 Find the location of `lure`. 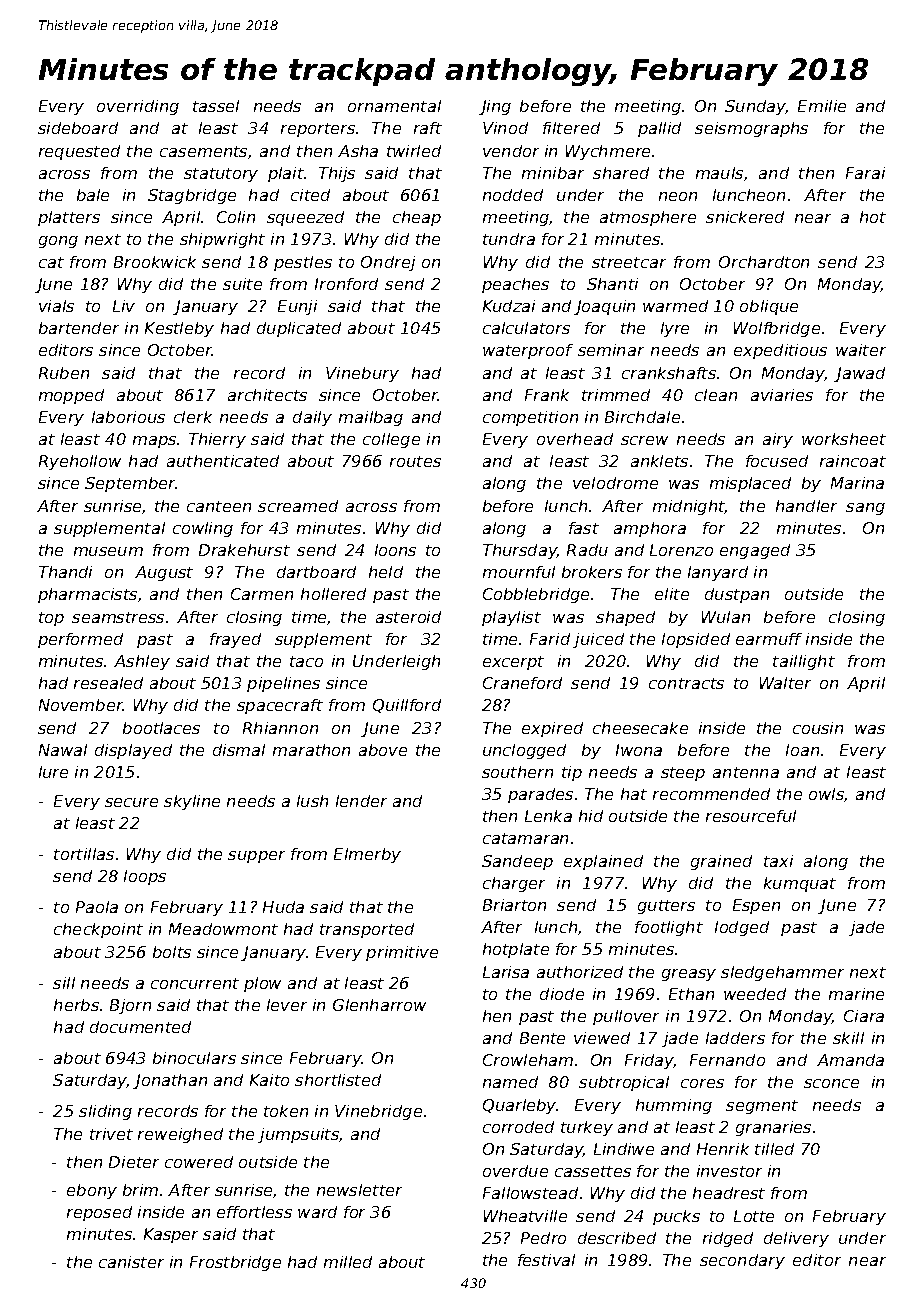

lure is located at coordinates (53, 772).
